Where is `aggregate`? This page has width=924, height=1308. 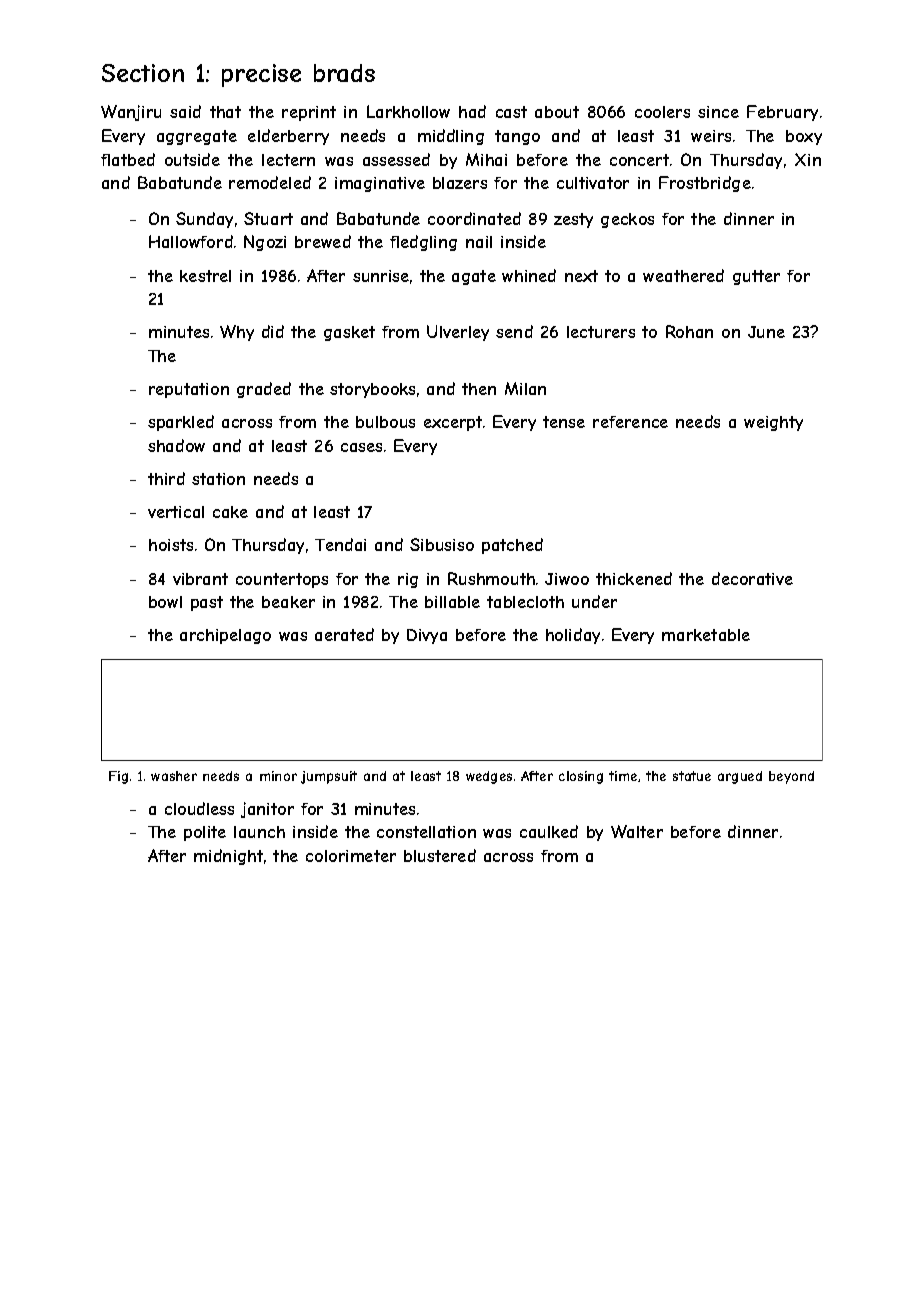
aggregate is located at coordinates (197, 137).
